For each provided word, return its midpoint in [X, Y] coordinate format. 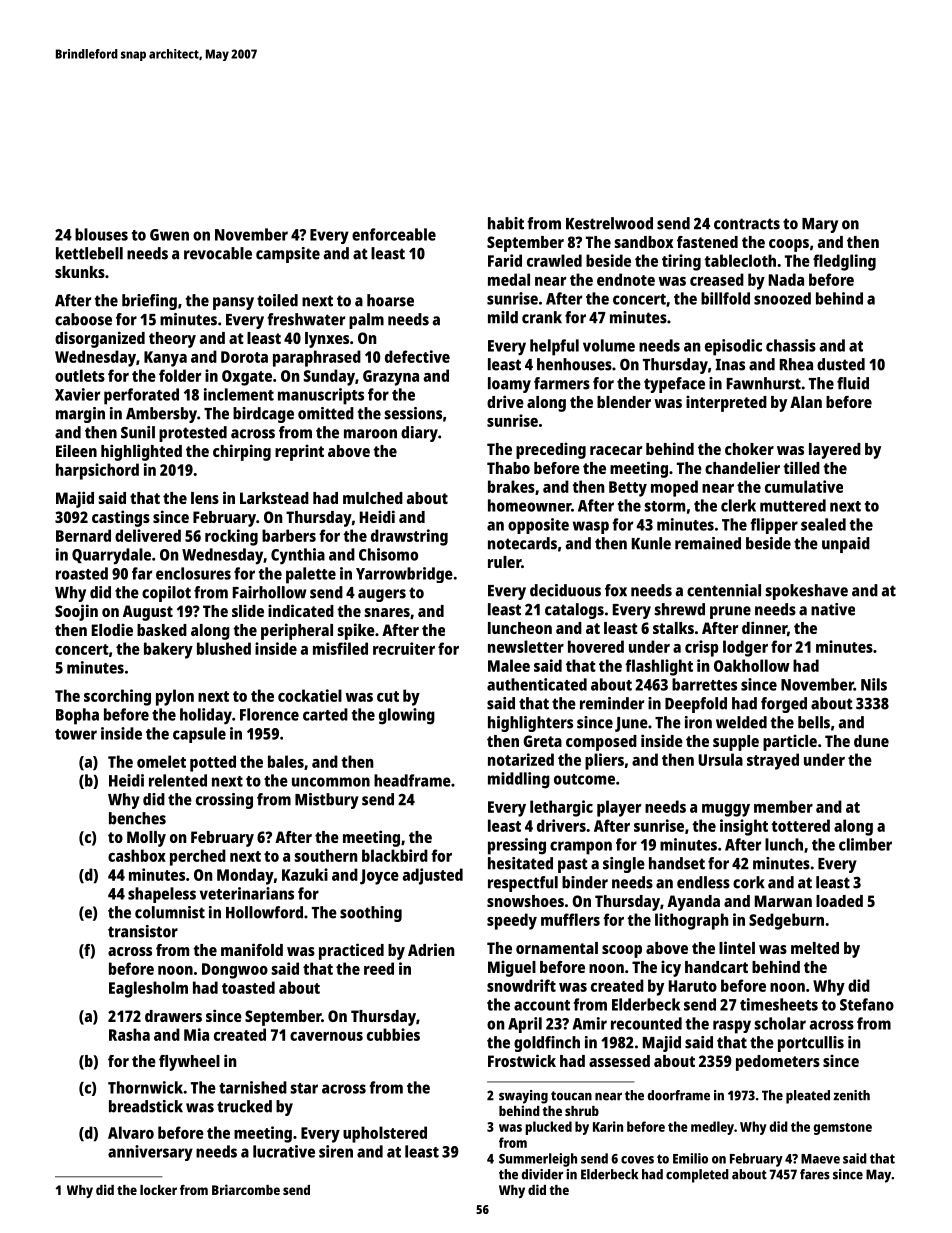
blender [624, 402]
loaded [839, 901]
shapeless [162, 895]
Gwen [169, 235]
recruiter [404, 648]
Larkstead [274, 498]
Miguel [512, 968]
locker [158, 1190]
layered [835, 451]
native [833, 609]
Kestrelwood [609, 223]
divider [542, 1174]
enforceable [394, 234]
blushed [224, 648]
